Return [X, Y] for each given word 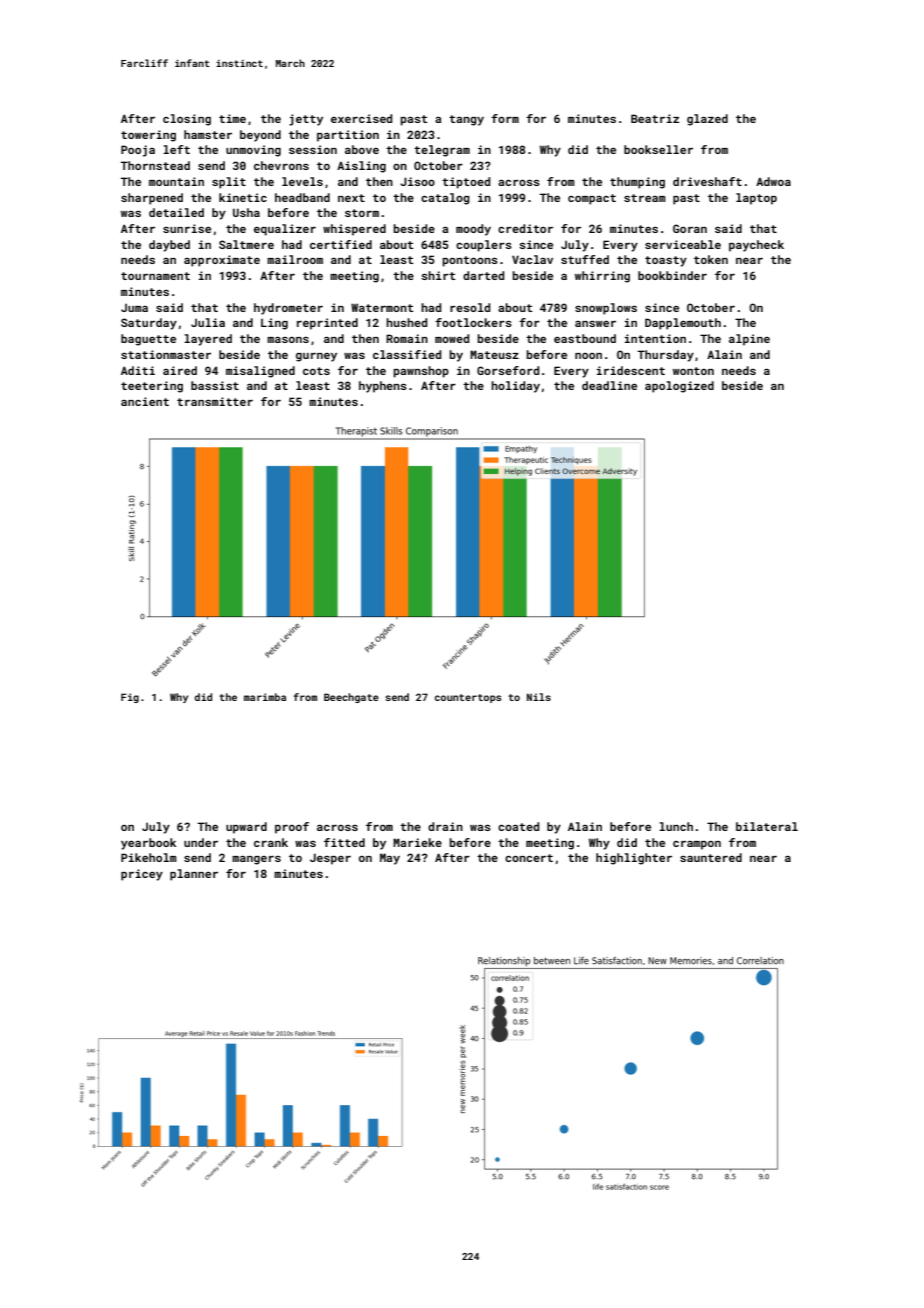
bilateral [767, 826]
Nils [539, 697]
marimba [265, 697]
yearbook [148, 844]
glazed [707, 120]
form [505, 118]
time [232, 118]
